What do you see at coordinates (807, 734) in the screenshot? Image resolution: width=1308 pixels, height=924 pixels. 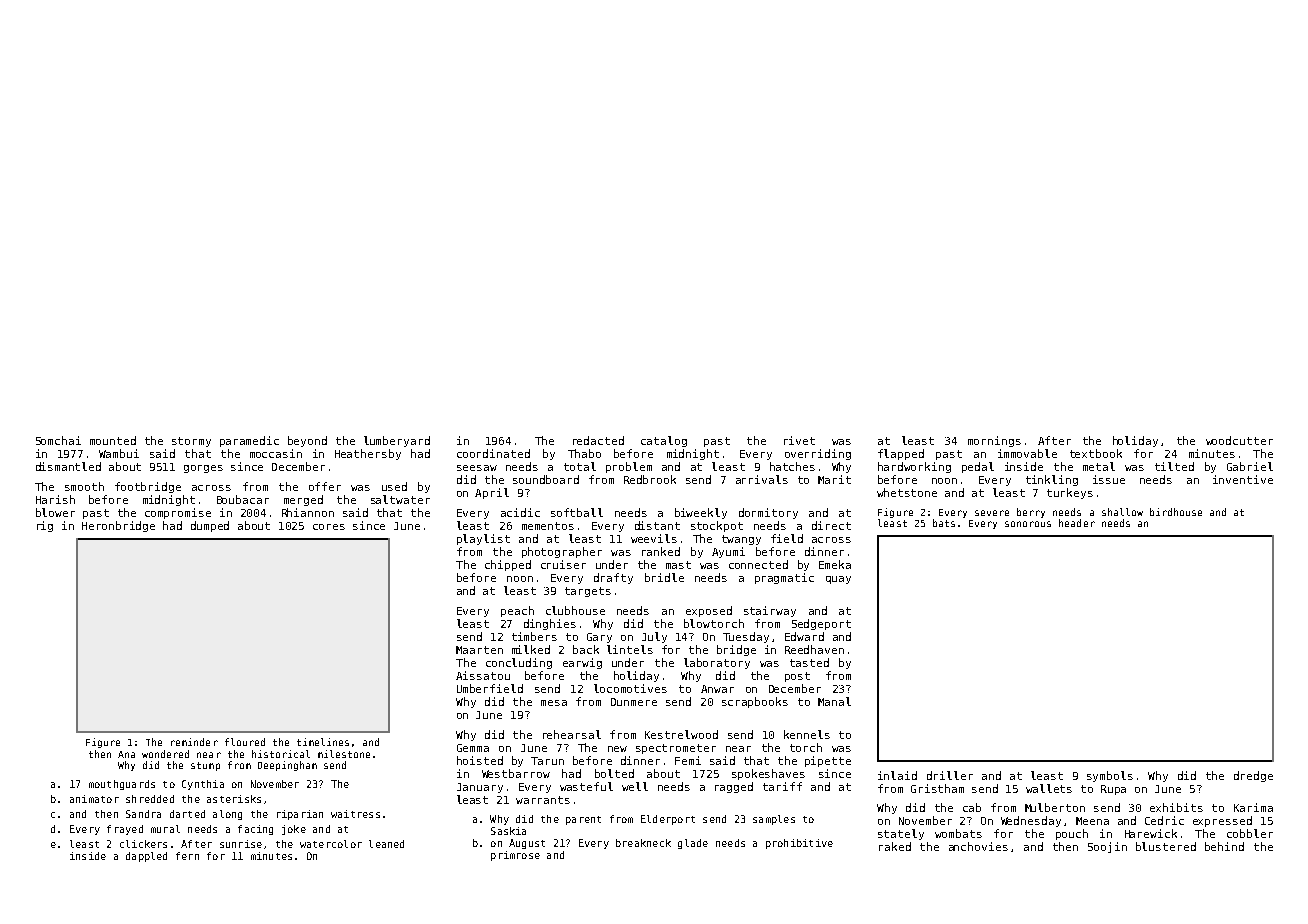 I see `kennels` at bounding box center [807, 734].
